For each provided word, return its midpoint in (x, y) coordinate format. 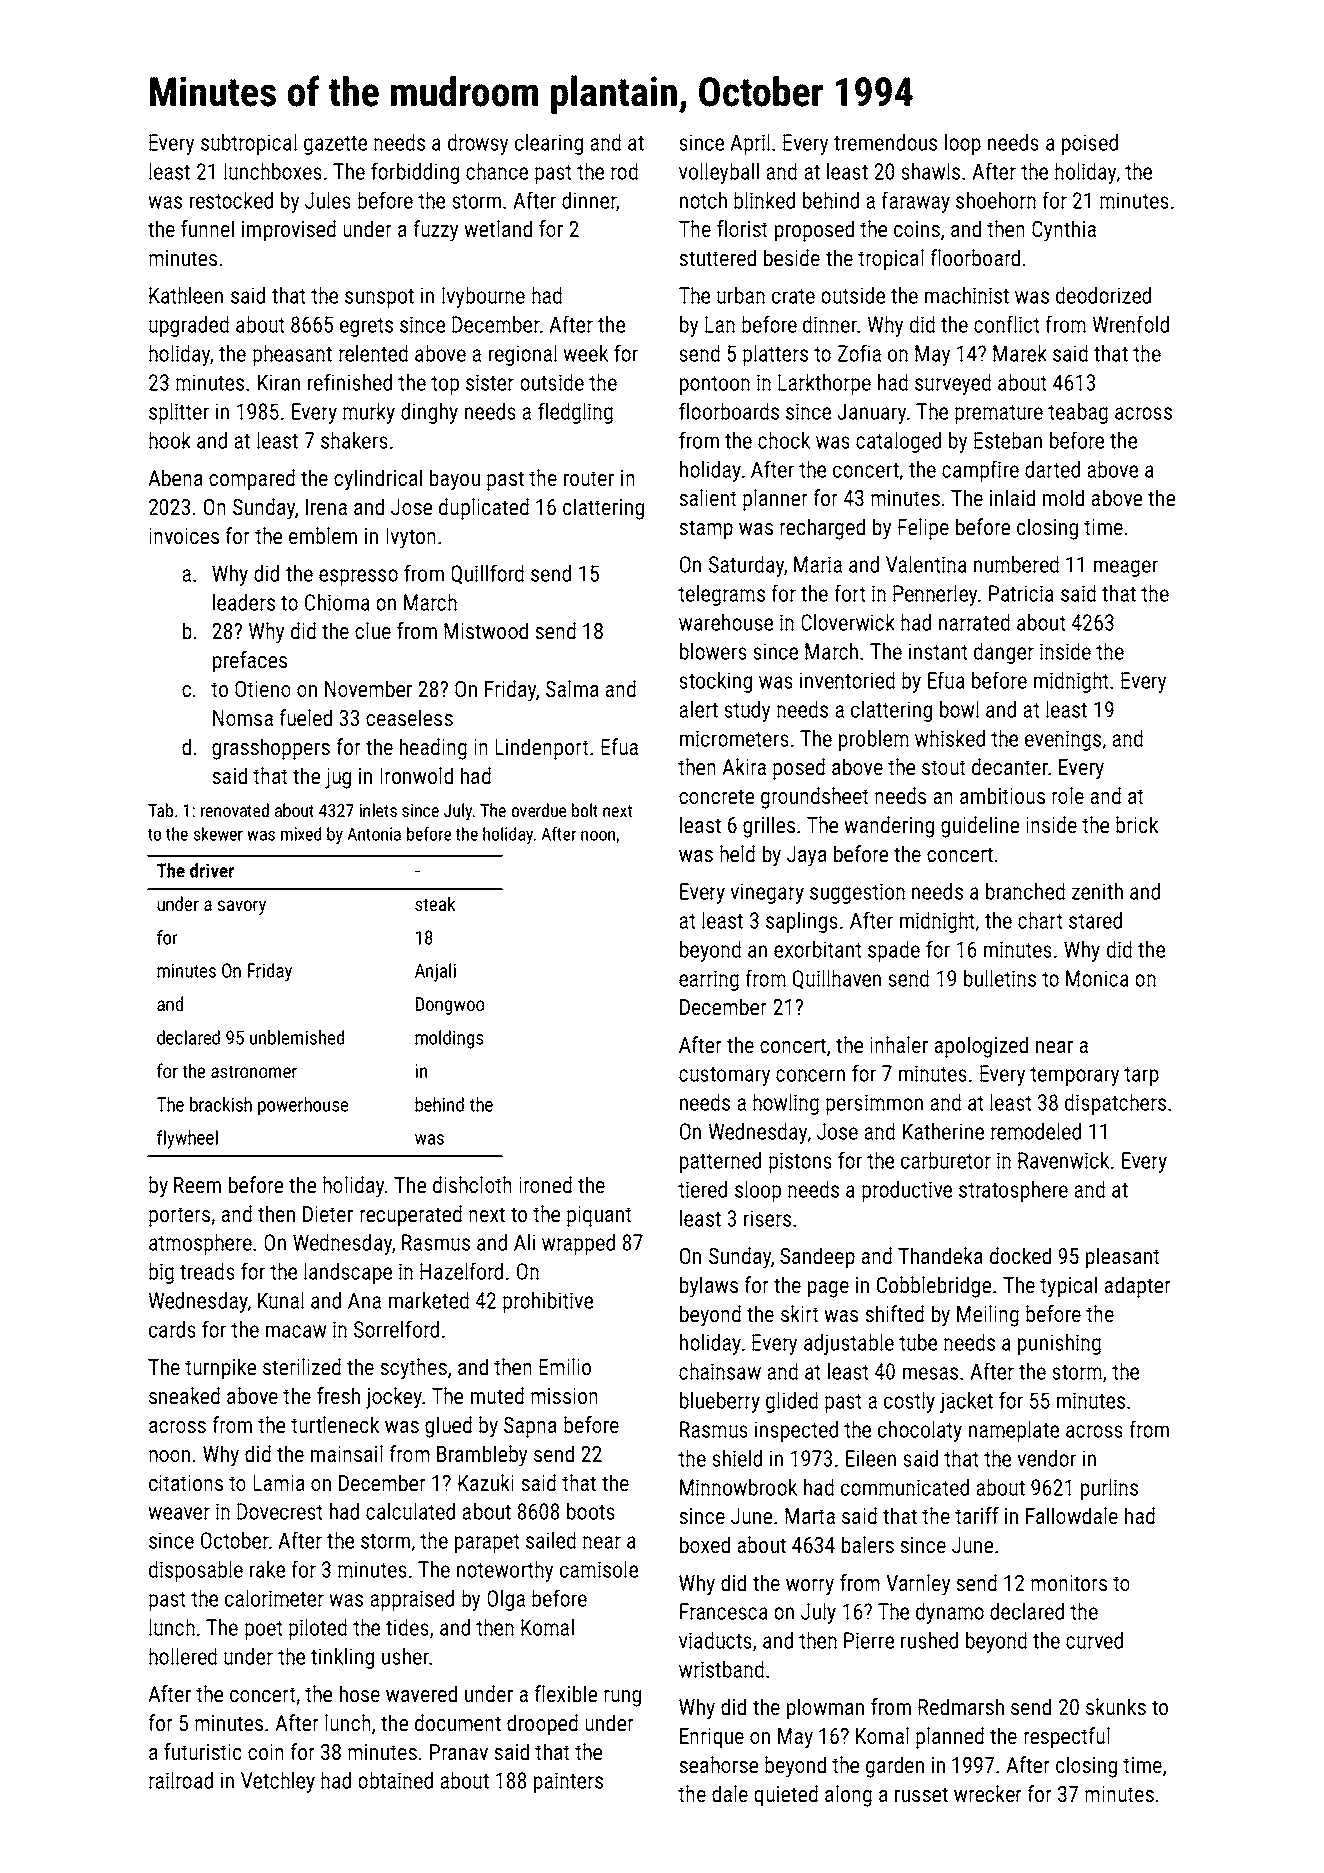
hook (170, 440)
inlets (378, 810)
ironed (545, 1185)
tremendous (885, 142)
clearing (549, 144)
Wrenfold (1131, 324)
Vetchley (278, 1782)
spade (894, 951)
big (161, 1273)
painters (568, 1782)
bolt (585, 810)
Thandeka (940, 1256)
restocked (231, 200)
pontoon (715, 385)
